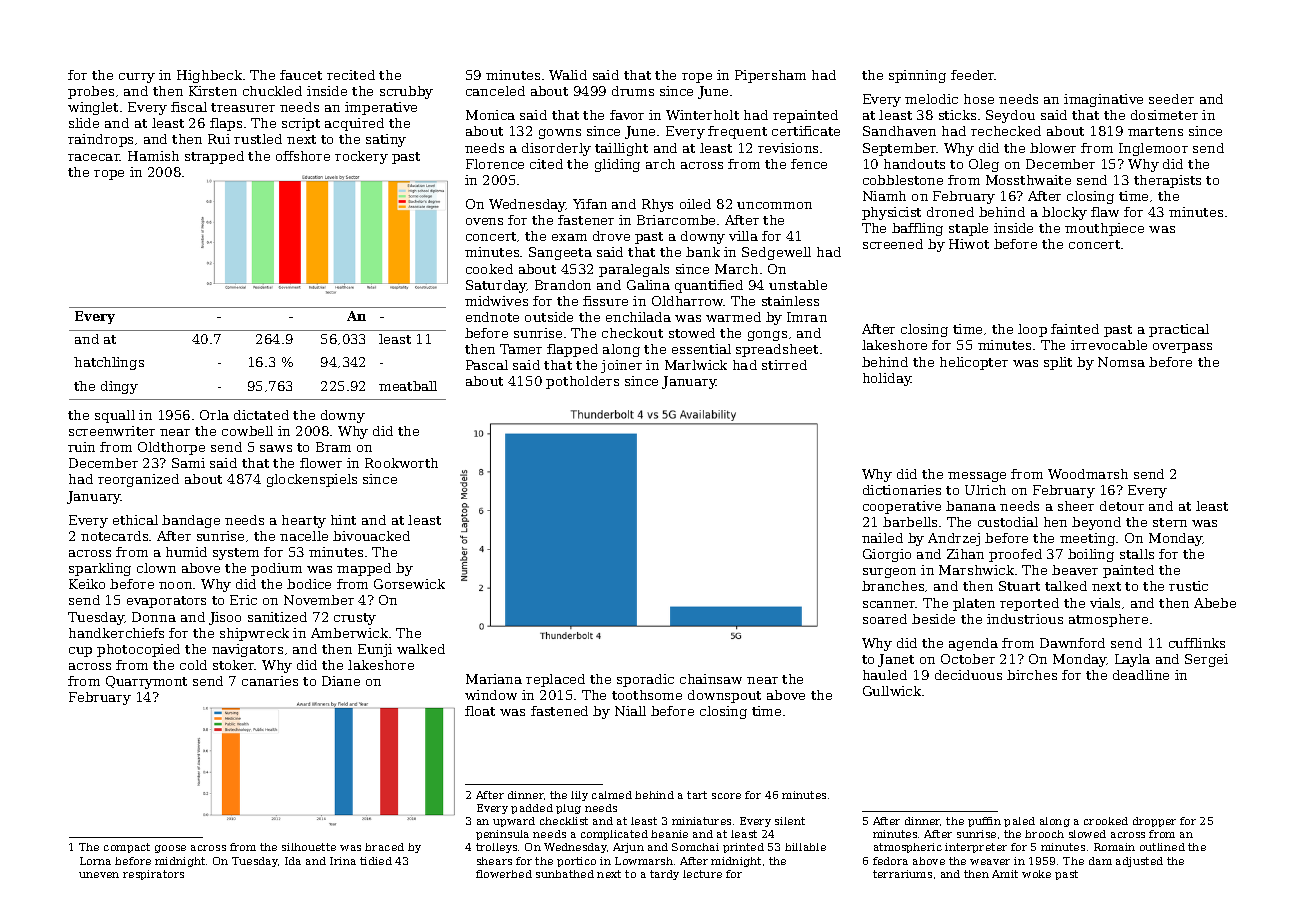 Image resolution: width=1308 pixels, height=924 pixels. Describe the element at coordinates (1106, 821) in the page. I see `crooked` at that location.
